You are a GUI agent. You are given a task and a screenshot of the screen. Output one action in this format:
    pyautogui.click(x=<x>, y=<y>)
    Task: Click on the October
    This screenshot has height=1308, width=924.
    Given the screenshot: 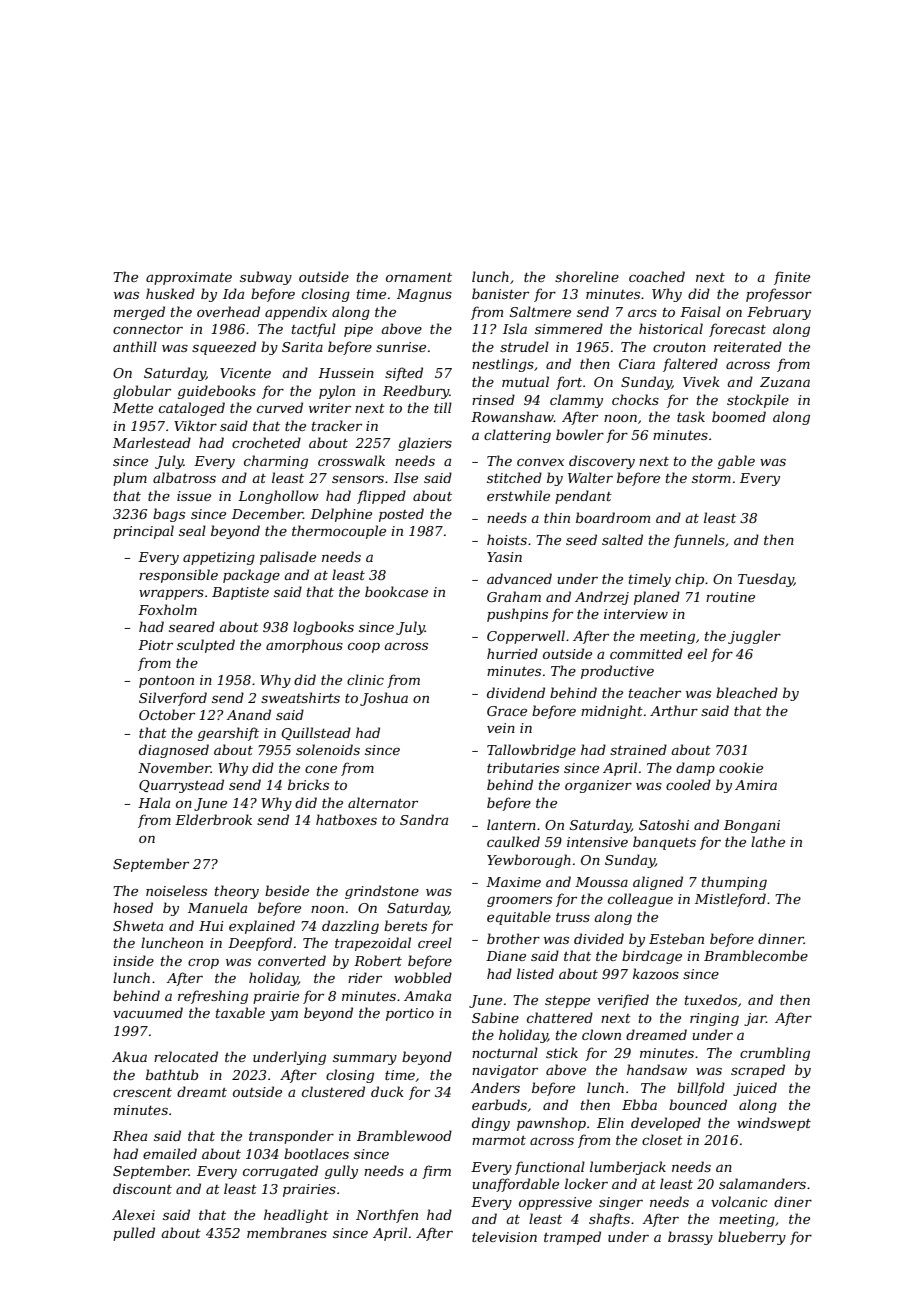 What is the action you would take?
    pyautogui.click(x=167, y=714)
